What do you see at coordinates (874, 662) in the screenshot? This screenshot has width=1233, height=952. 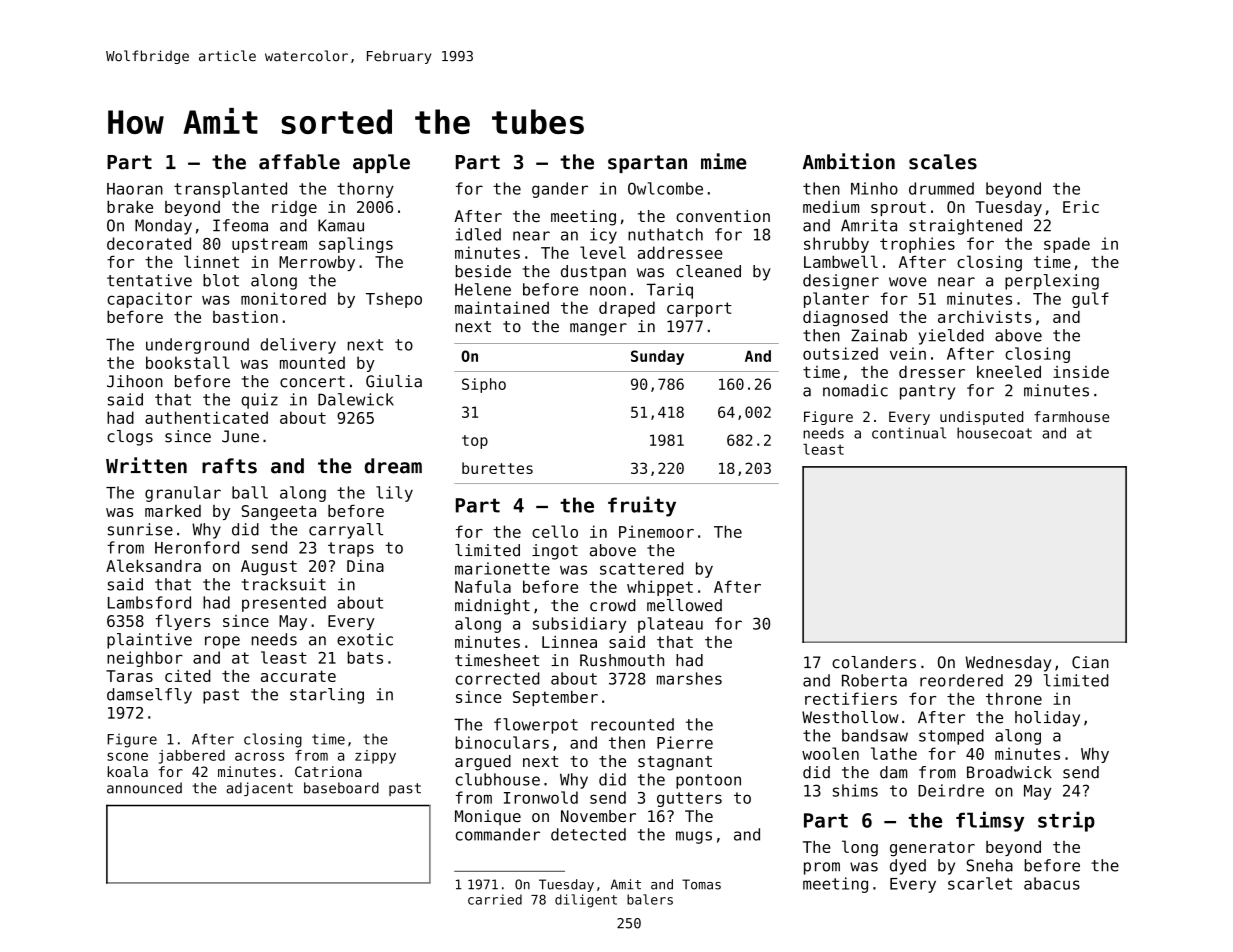 I see `colanders` at bounding box center [874, 662].
